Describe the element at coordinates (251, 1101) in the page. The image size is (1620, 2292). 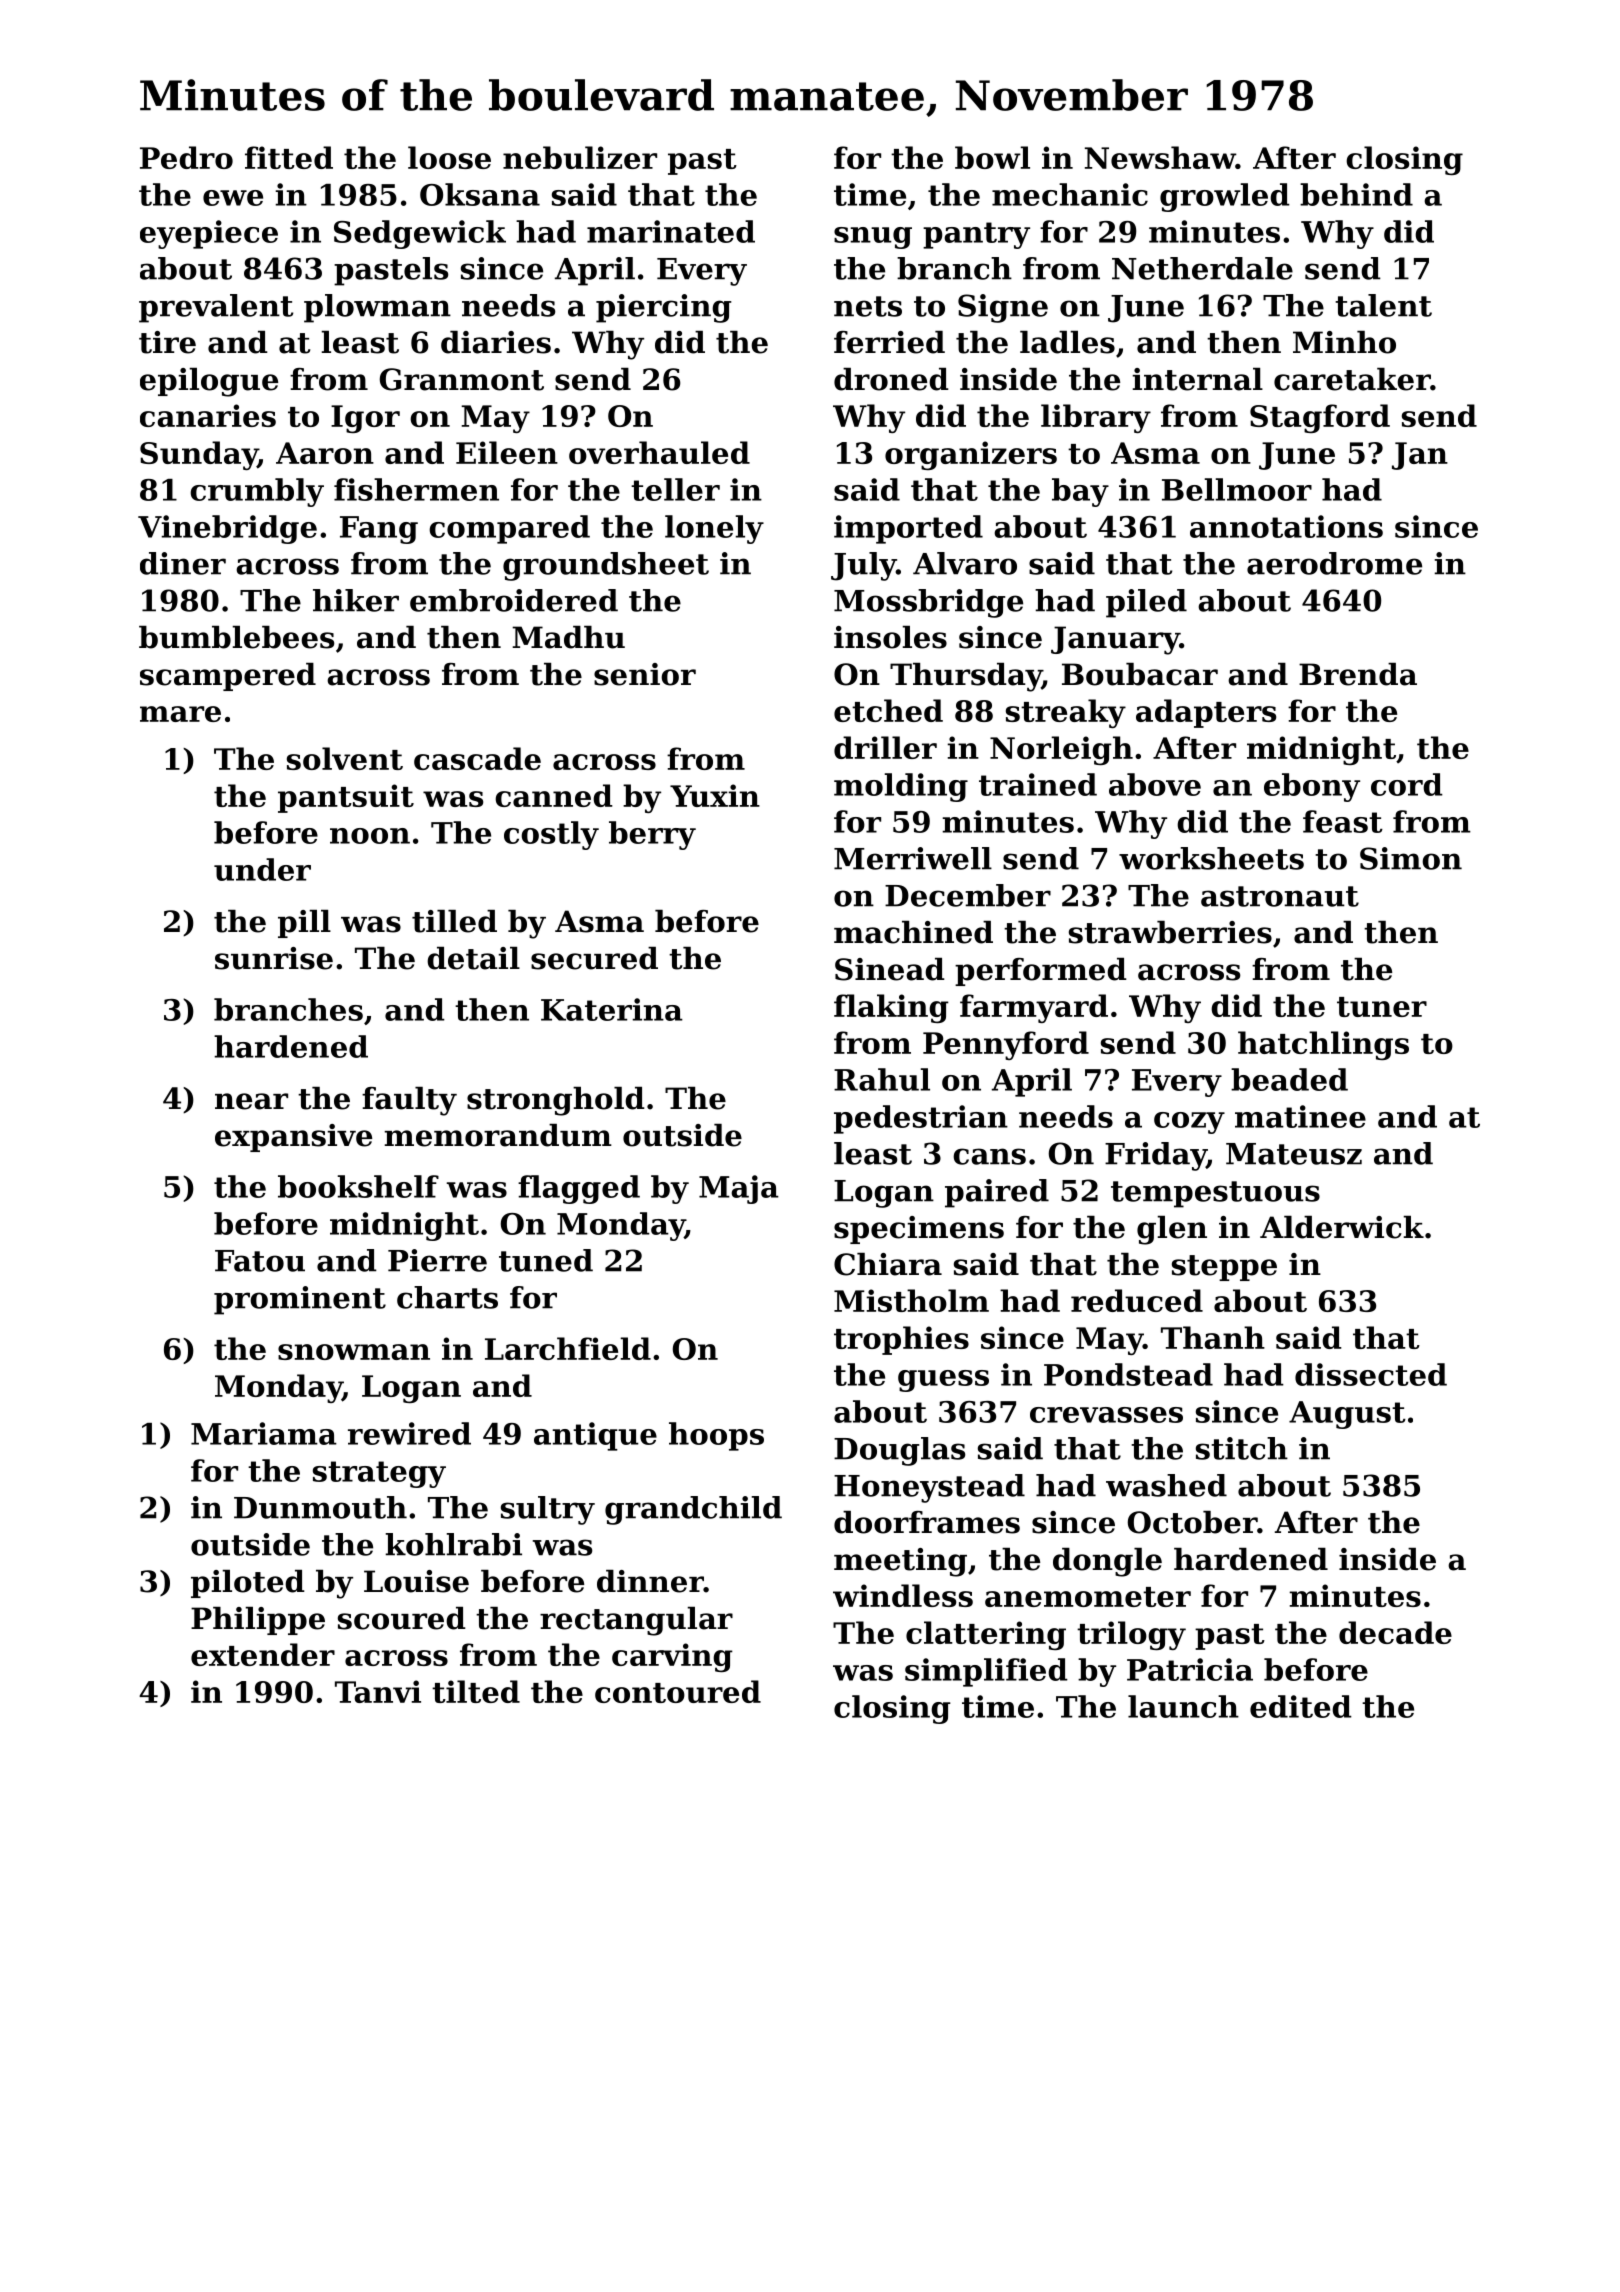
I see `near` at that location.
